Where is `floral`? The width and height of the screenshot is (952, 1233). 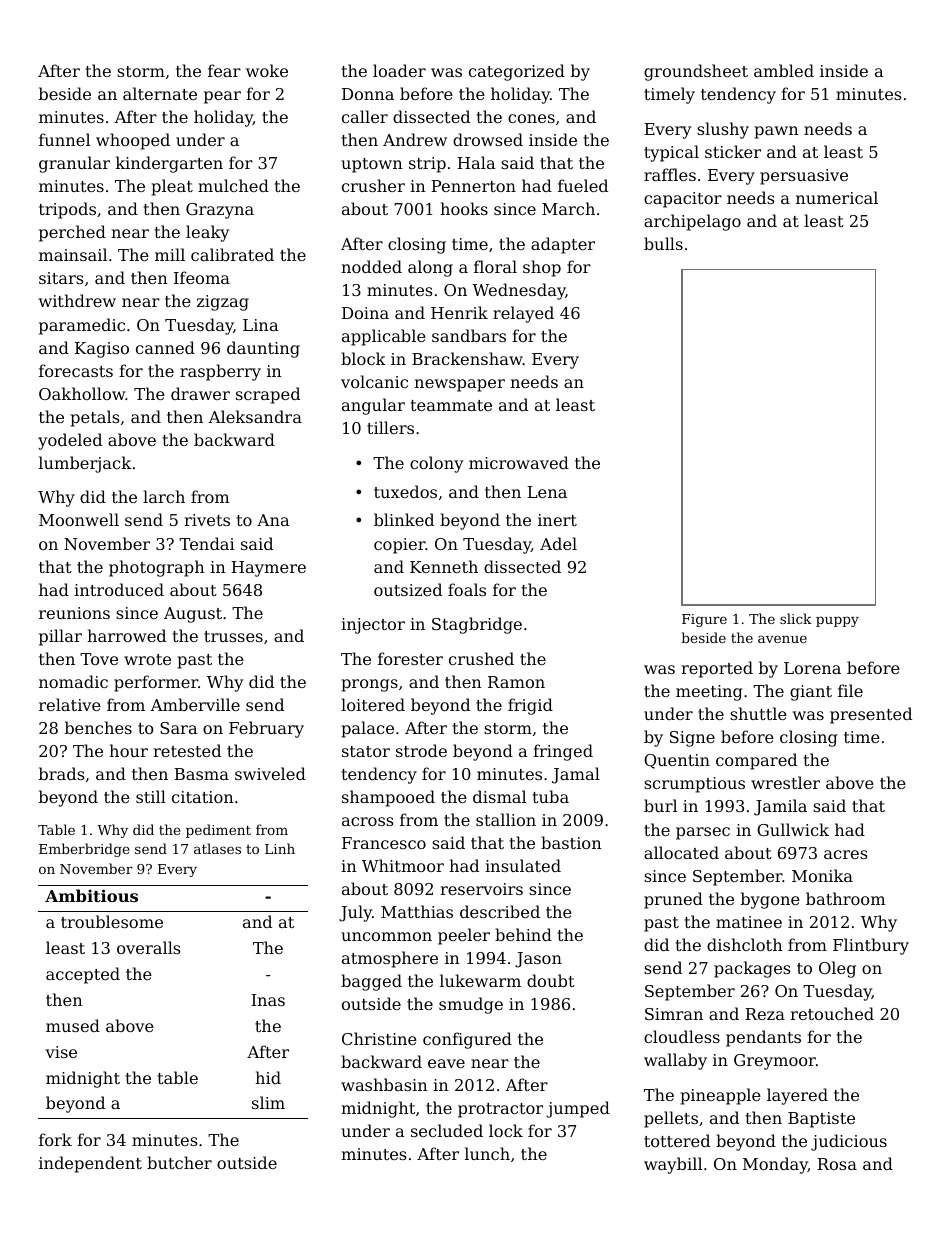
floral is located at coordinates (495, 266).
